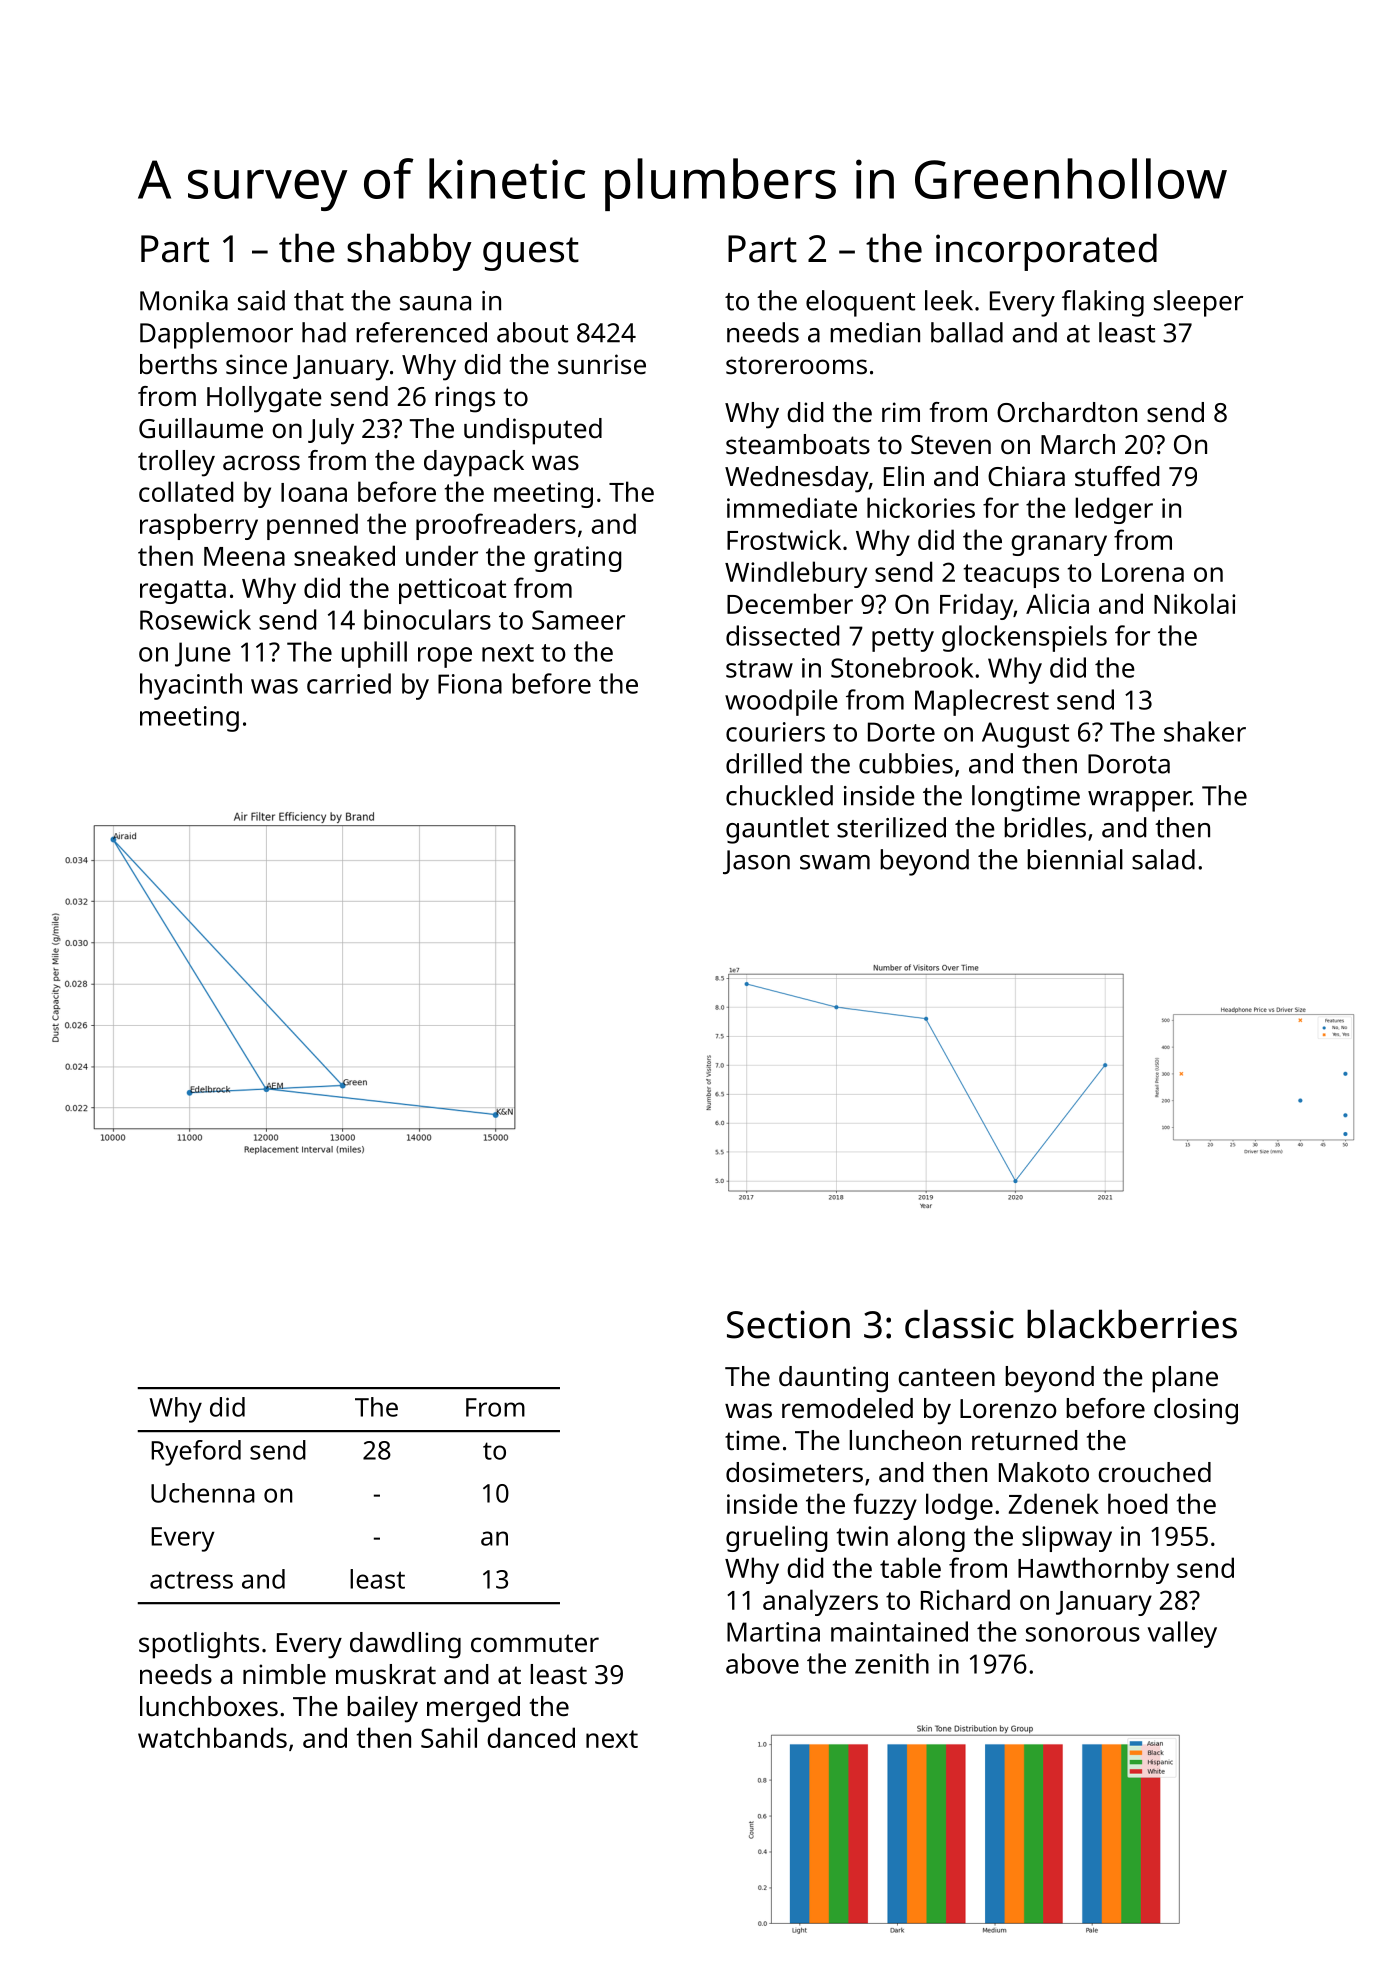 Image resolution: width=1386 pixels, height=1969 pixels. What do you see at coordinates (796, 365) in the image?
I see `storerooms` at bounding box center [796, 365].
